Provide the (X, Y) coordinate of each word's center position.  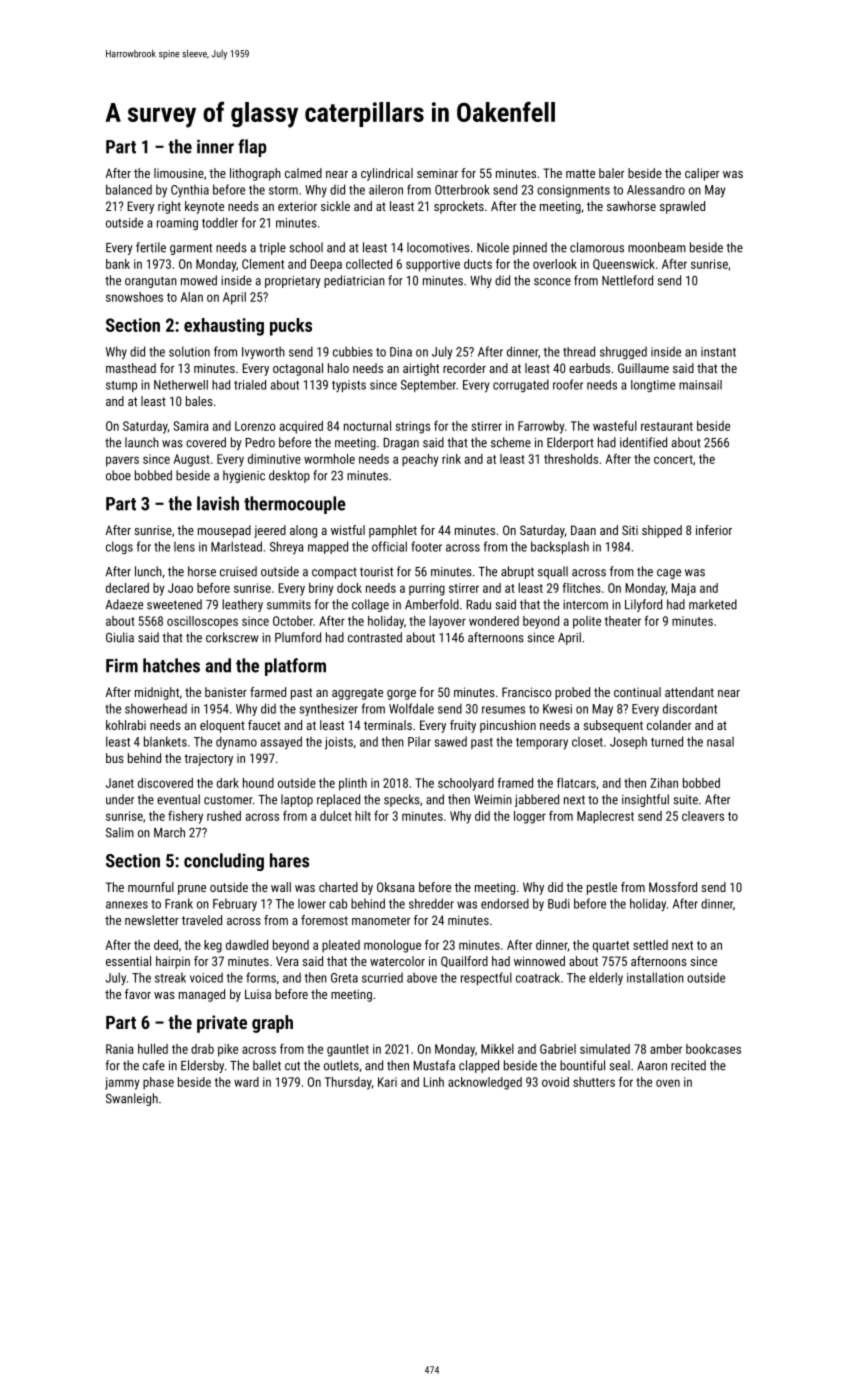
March (169, 832)
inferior (714, 530)
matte (580, 173)
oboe (118, 475)
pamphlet (393, 531)
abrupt (517, 572)
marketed (713, 604)
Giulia (120, 637)
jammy (122, 1083)
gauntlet (348, 1050)
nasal (720, 742)
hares (289, 860)
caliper (702, 174)
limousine (179, 173)
